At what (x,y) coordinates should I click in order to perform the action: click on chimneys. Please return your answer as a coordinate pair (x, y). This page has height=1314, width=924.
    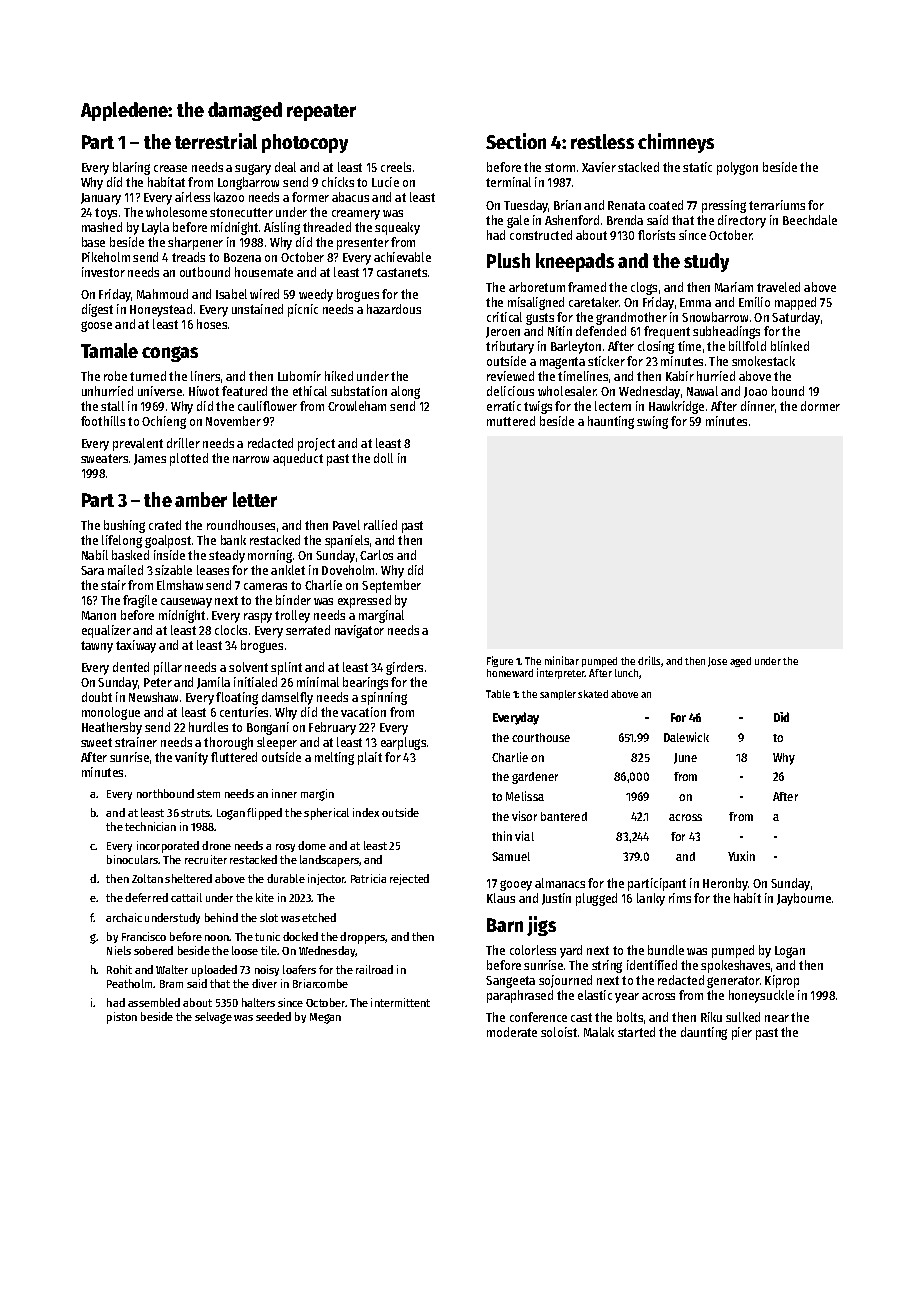
    Looking at the image, I should click on (676, 143).
